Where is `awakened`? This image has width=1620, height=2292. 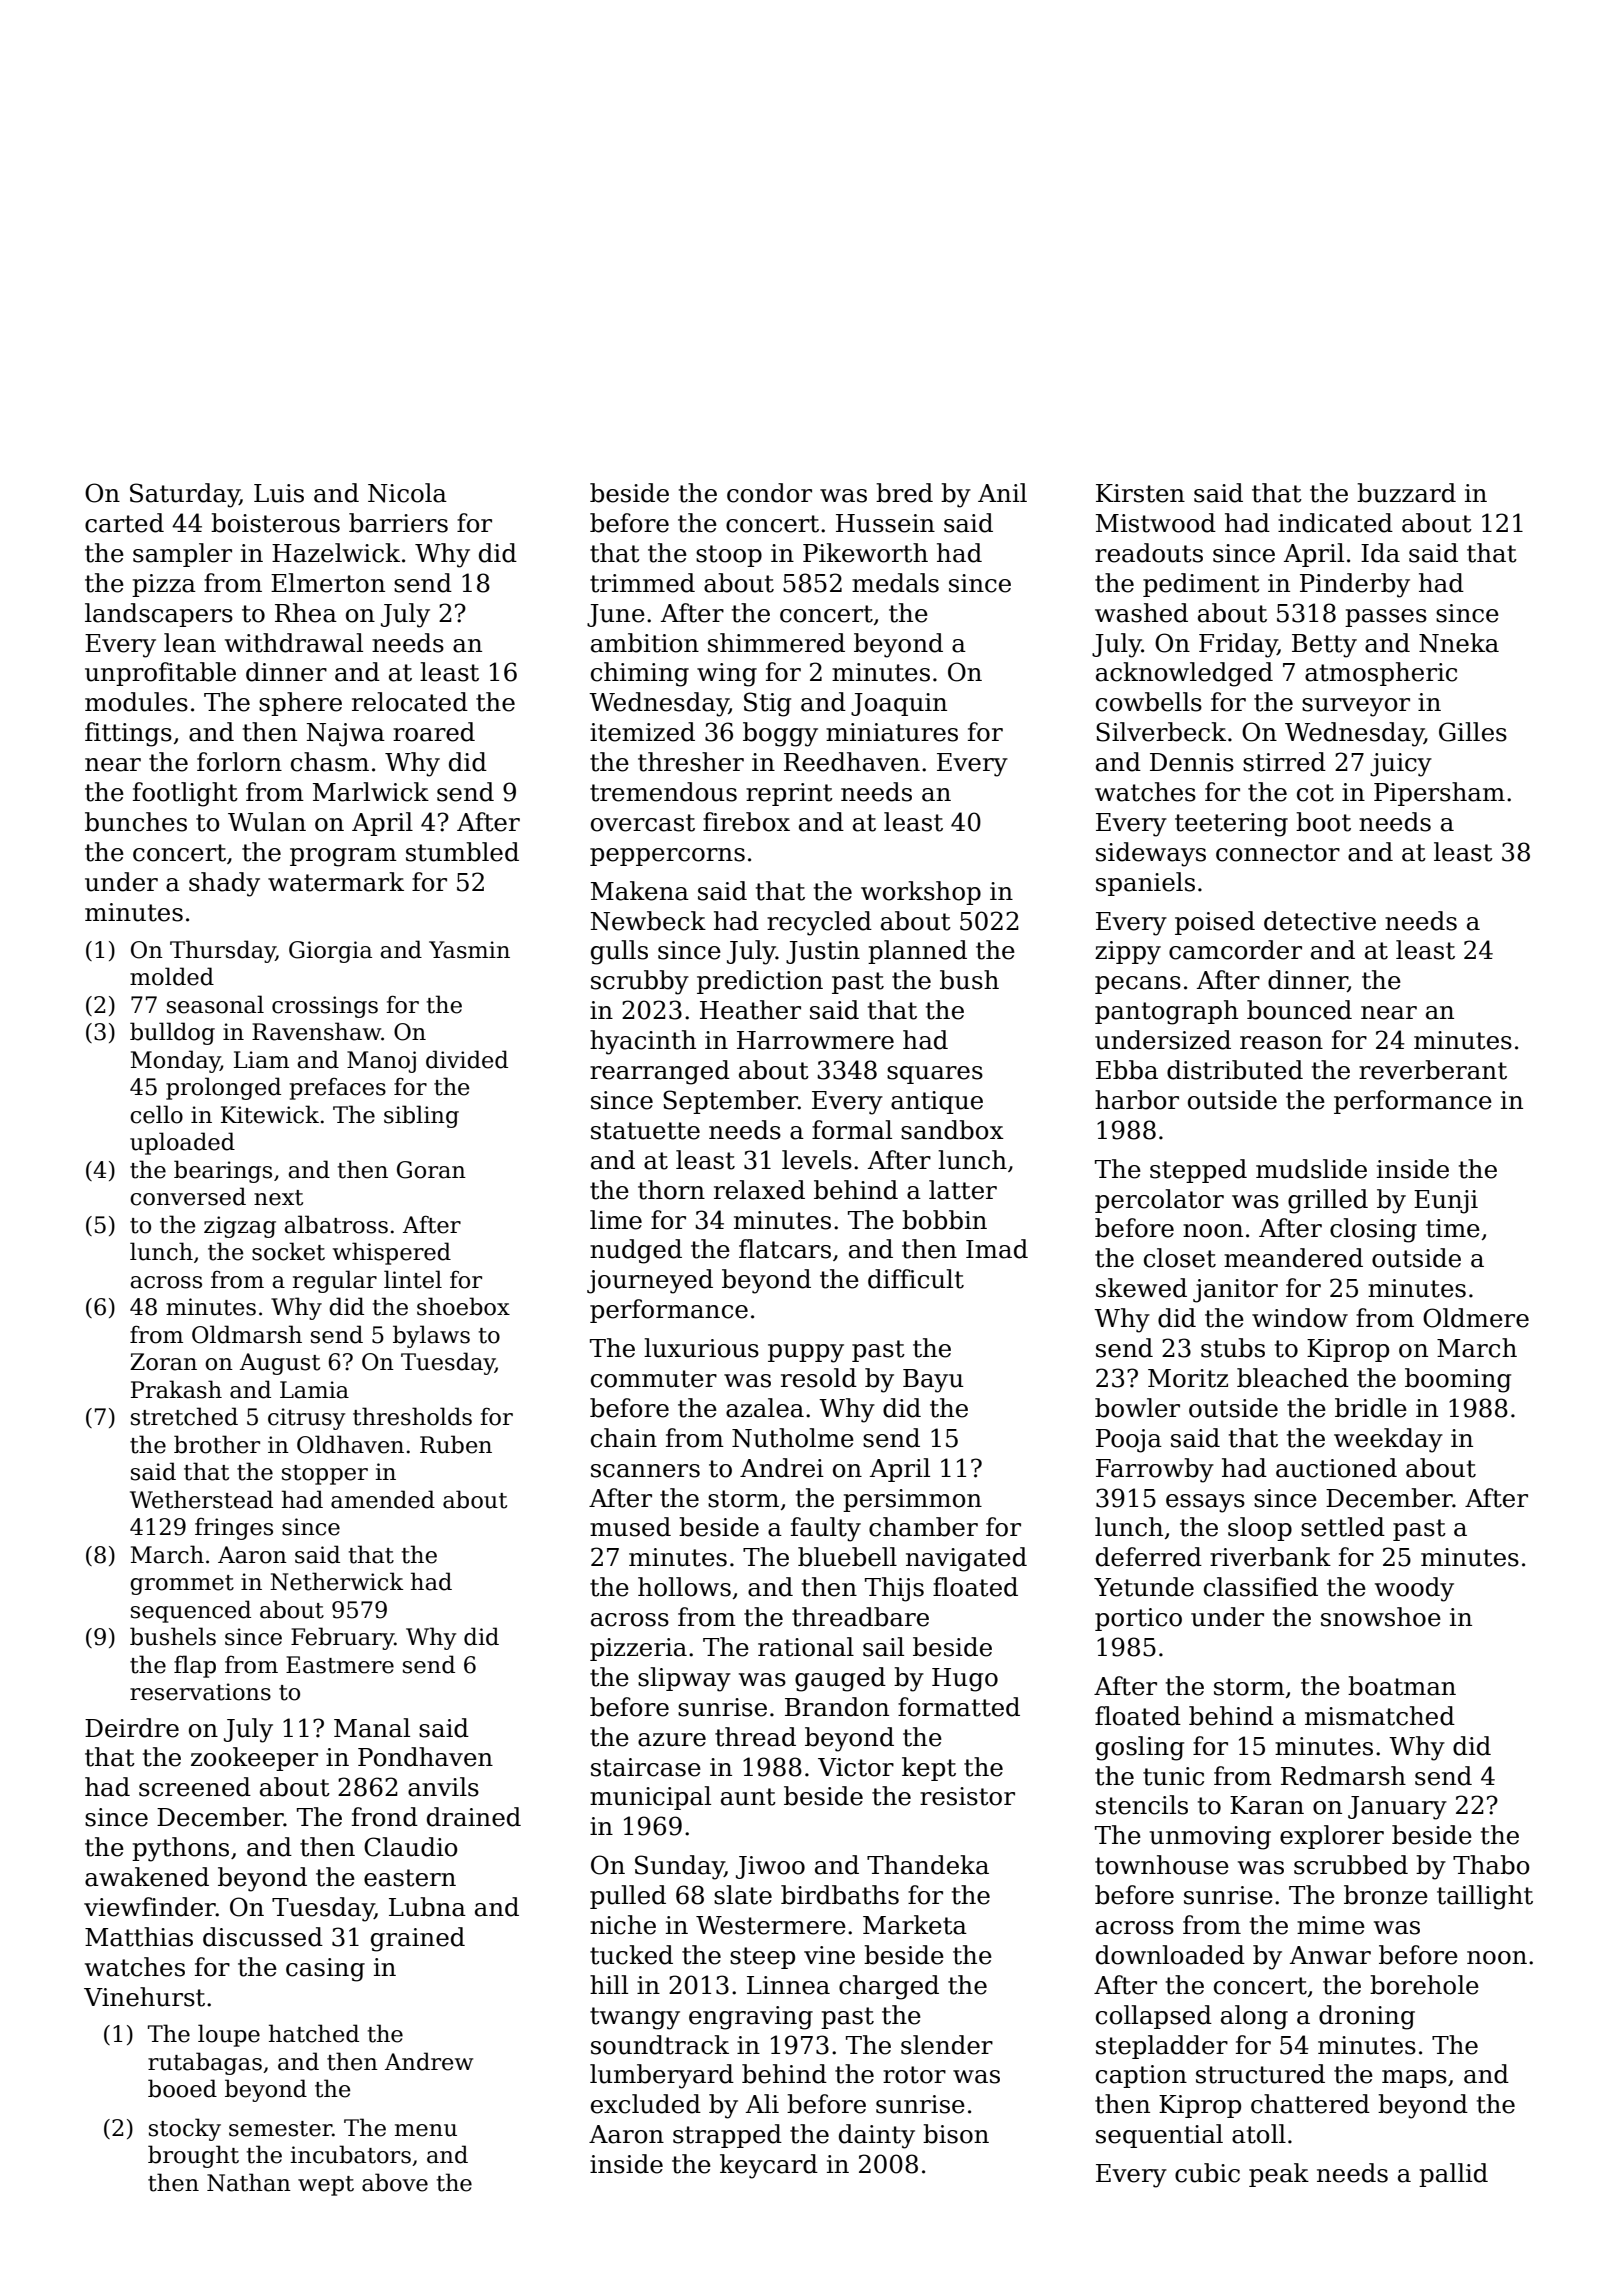 awakened is located at coordinates (147, 1877).
